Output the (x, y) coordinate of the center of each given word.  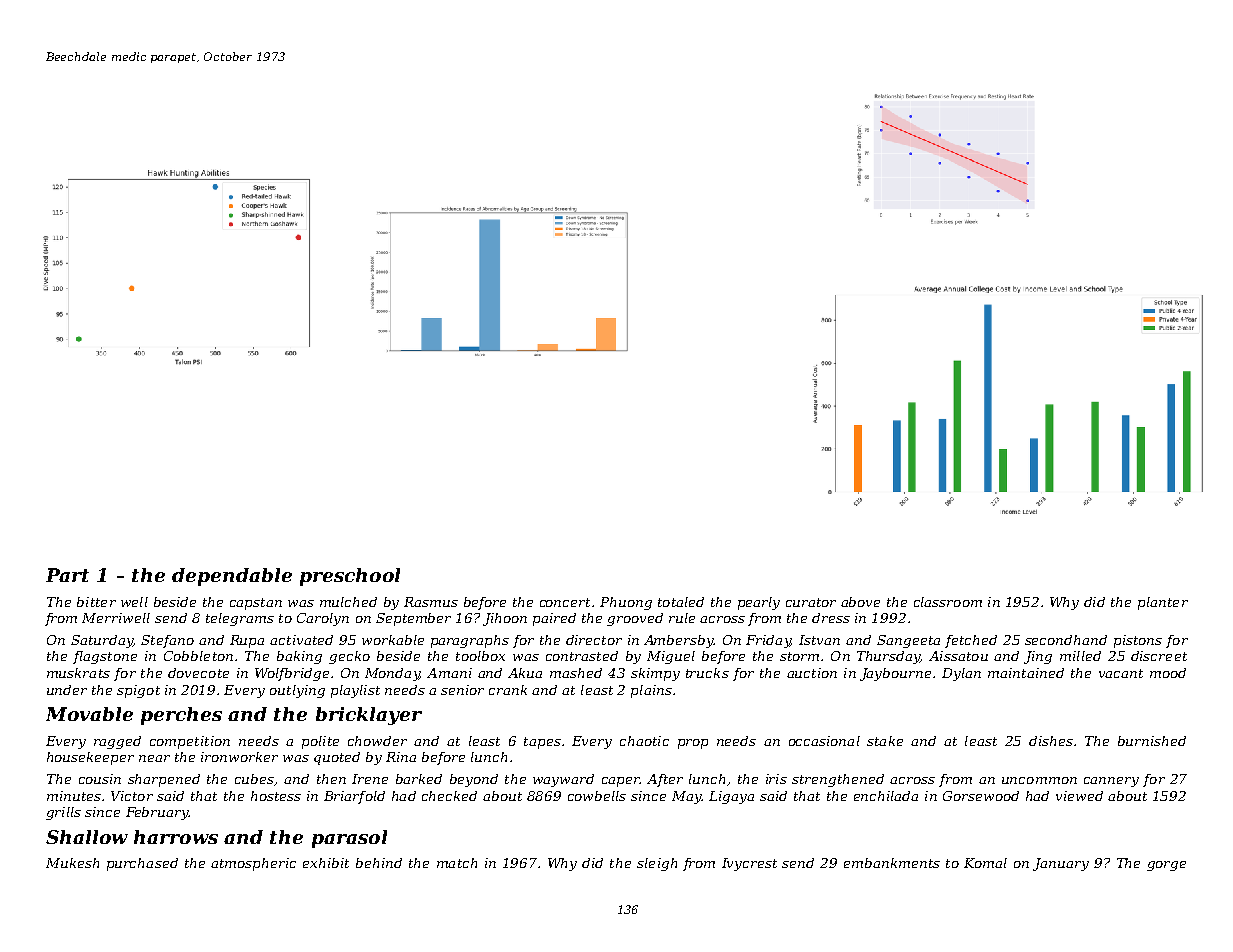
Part (67, 575)
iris (776, 779)
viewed (1079, 796)
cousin (100, 779)
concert (565, 602)
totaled (681, 602)
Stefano (167, 641)
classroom (948, 602)
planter (1163, 603)
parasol (349, 839)
